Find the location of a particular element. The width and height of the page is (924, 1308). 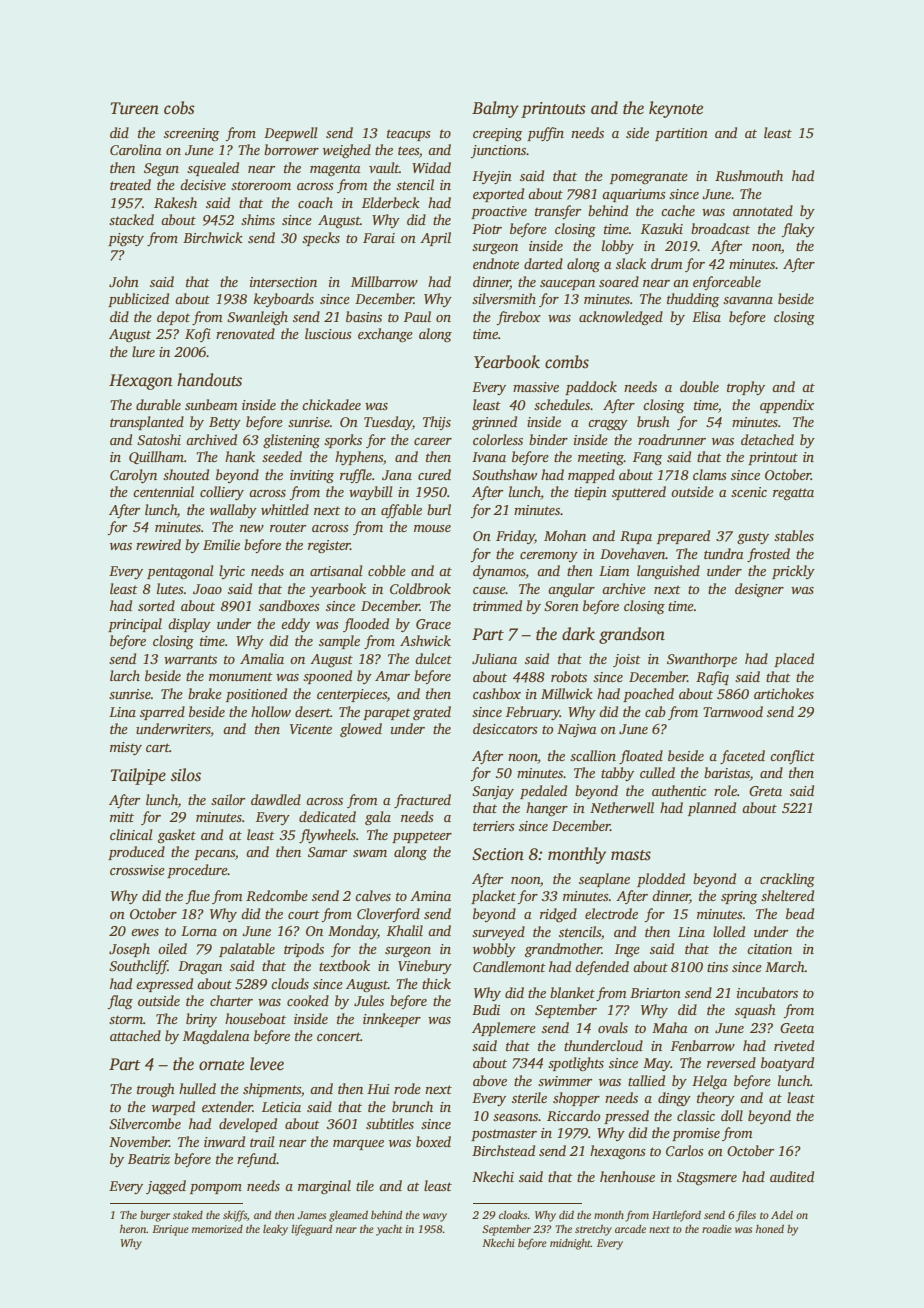

April is located at coordinates (435, 239).
